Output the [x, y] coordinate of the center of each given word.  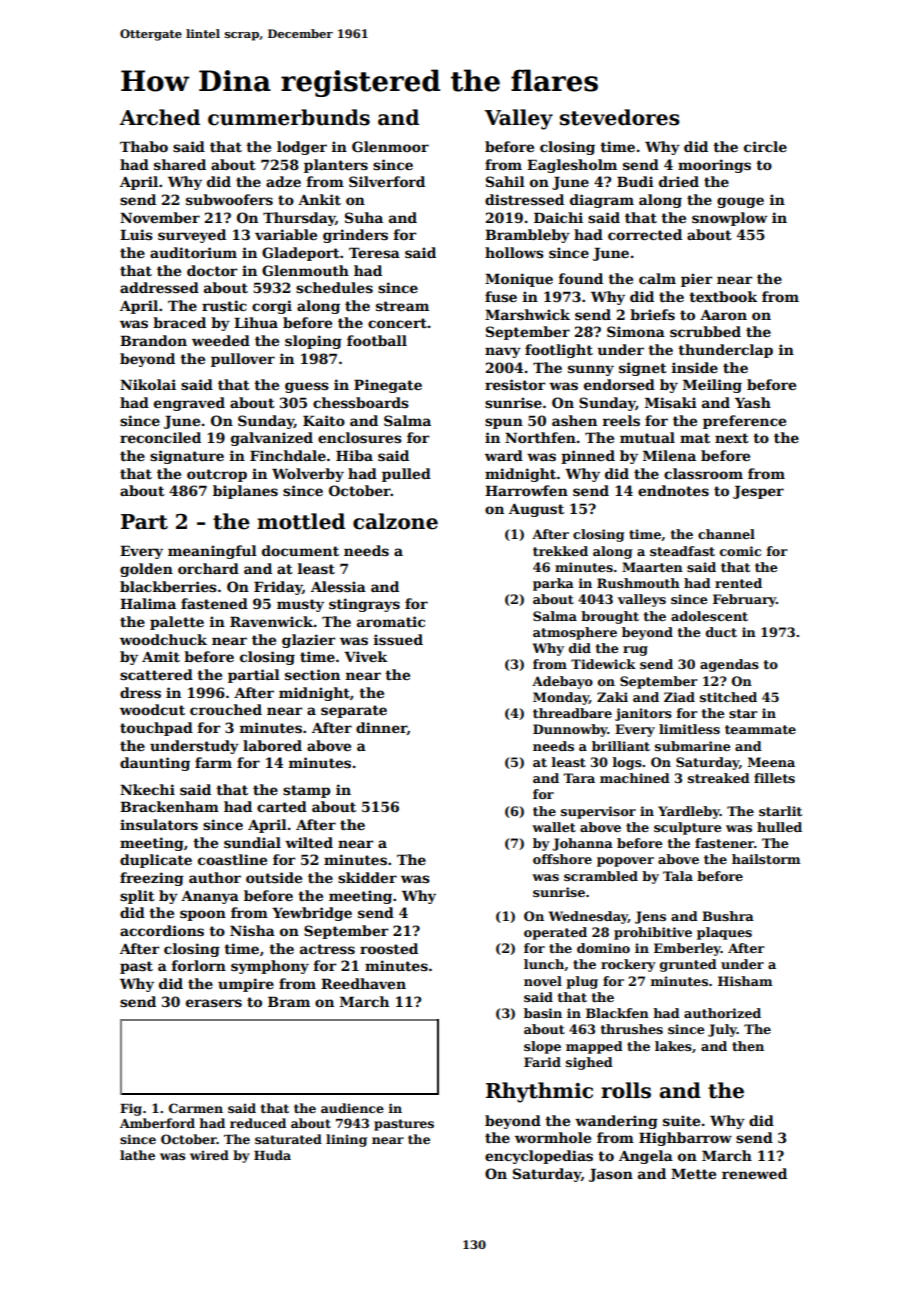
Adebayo [562, 682]
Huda [272, 1155]
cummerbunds [289, 117]
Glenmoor [390, 146]
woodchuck [163, 639]
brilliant [621, 746]
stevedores [620, 117]
